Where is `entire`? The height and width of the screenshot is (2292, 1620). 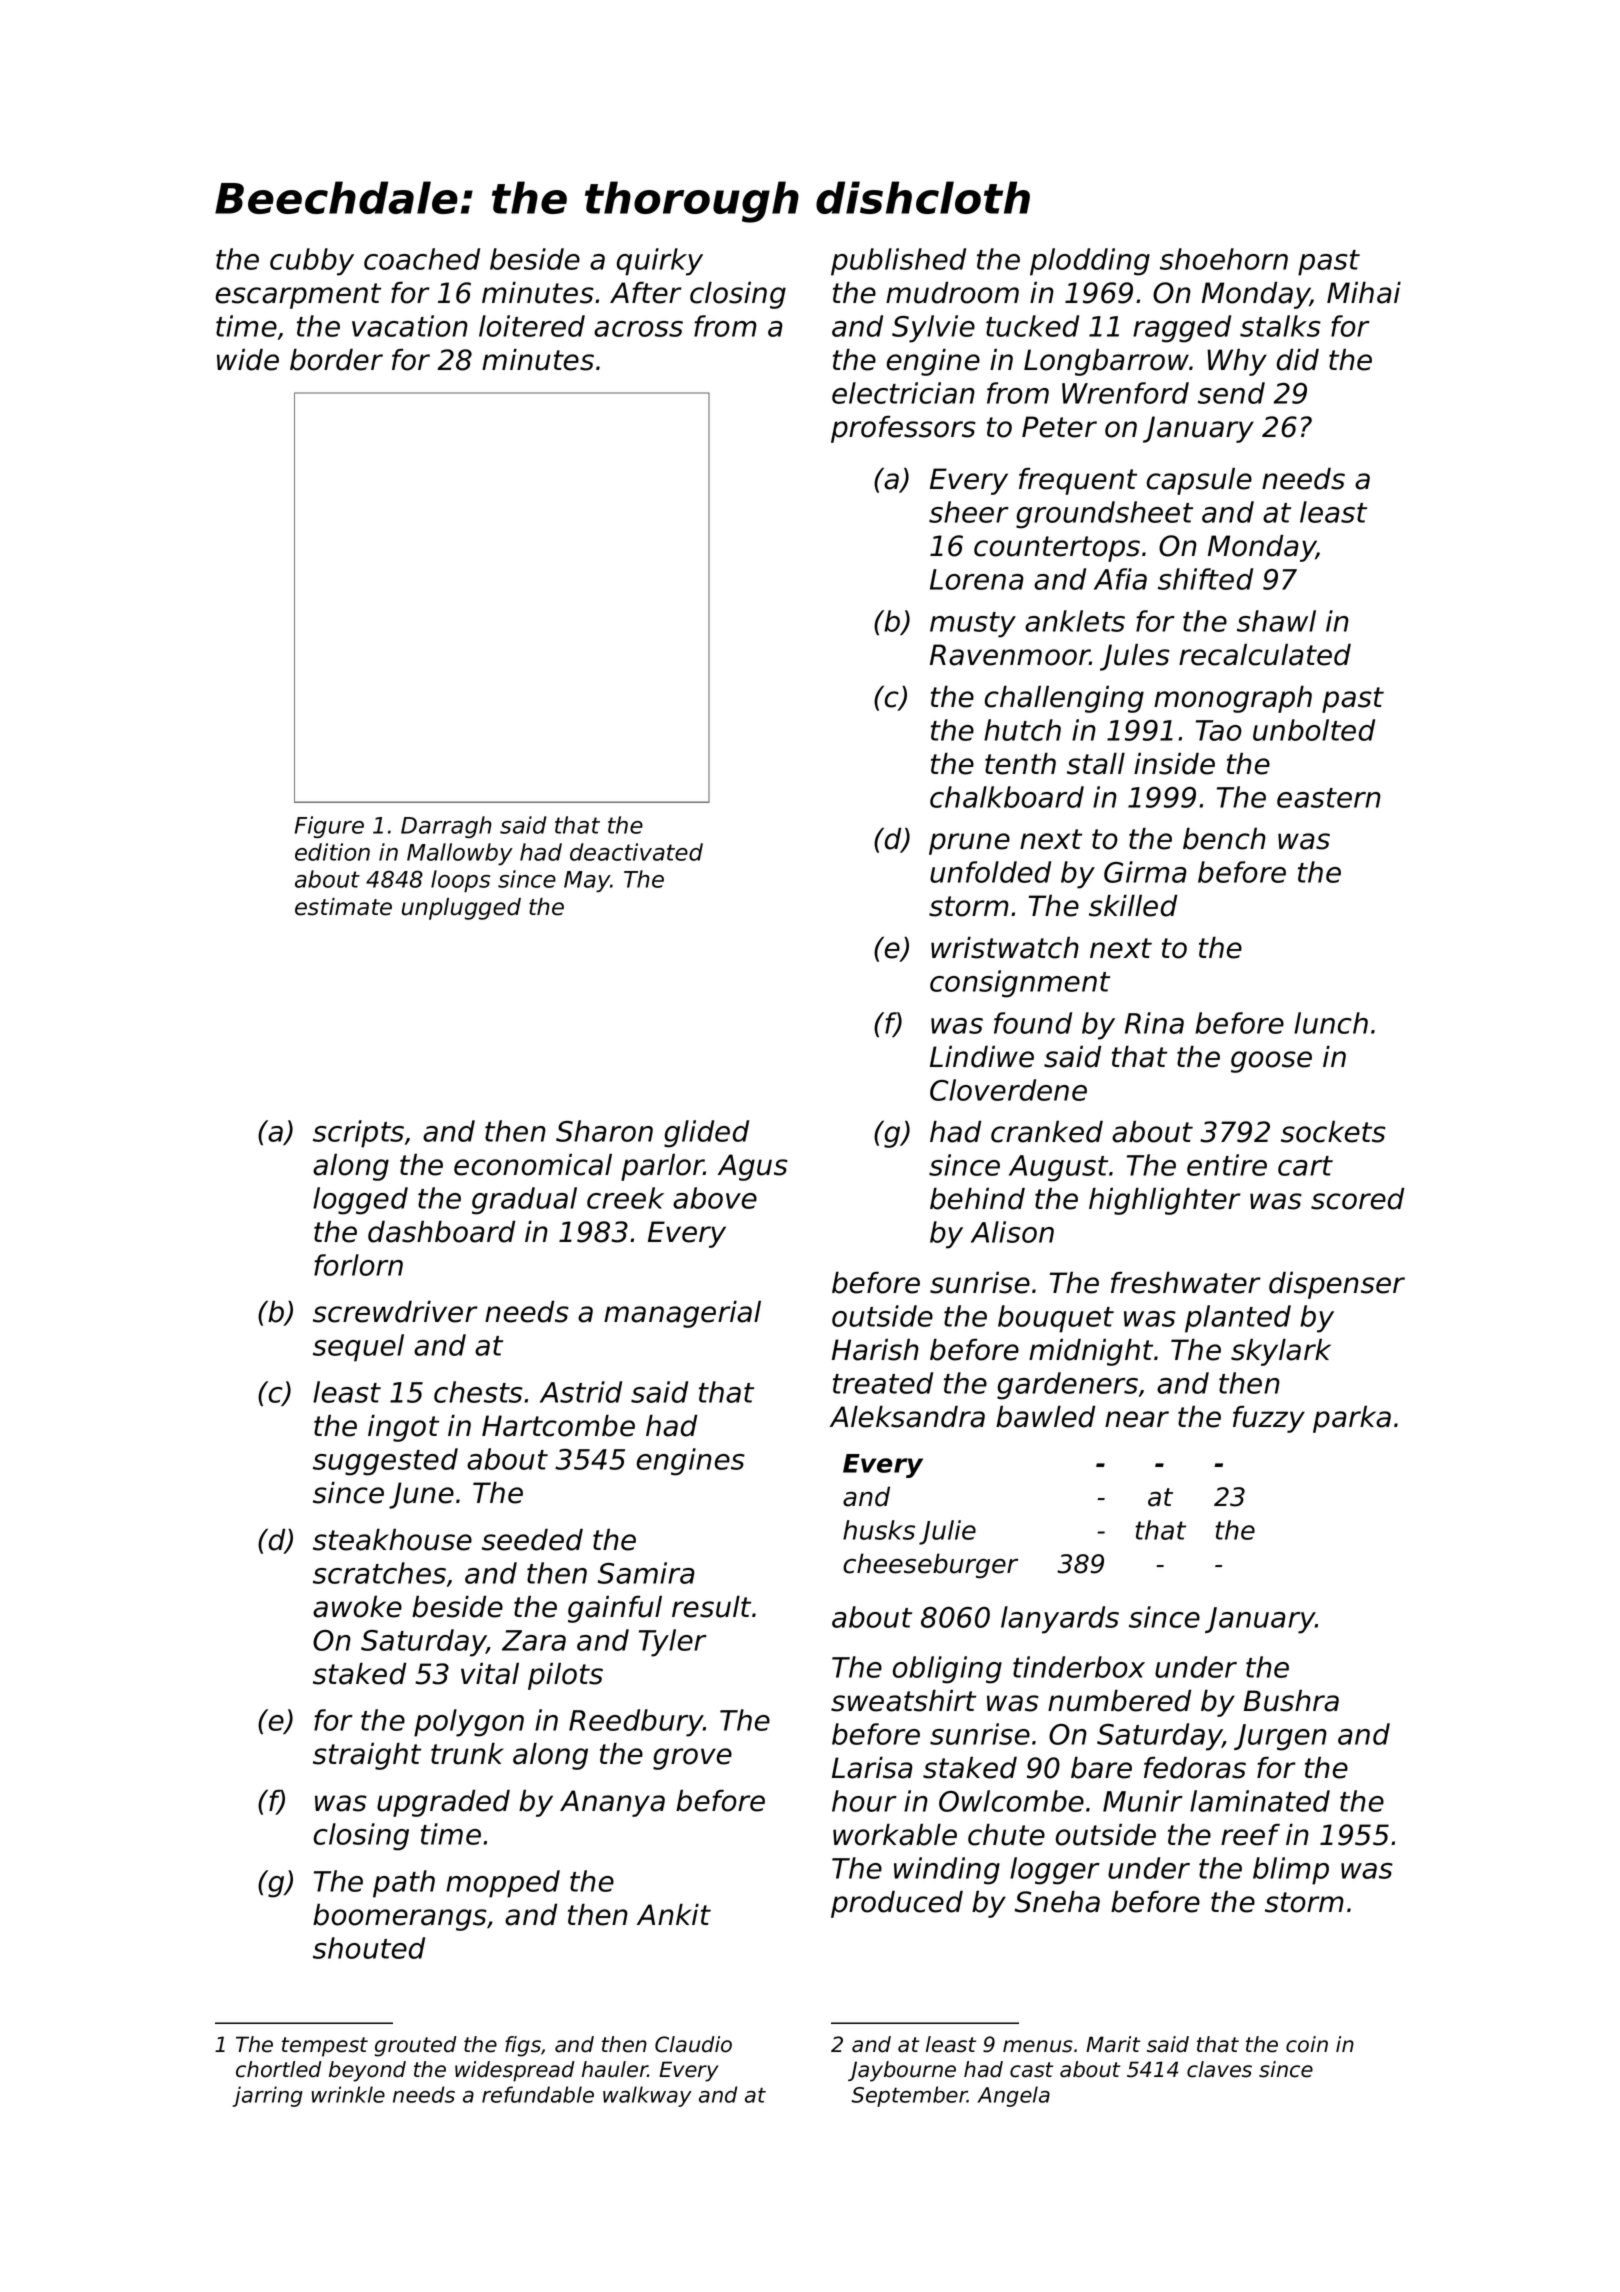 entire is located at coordinates (1227, 1165).
